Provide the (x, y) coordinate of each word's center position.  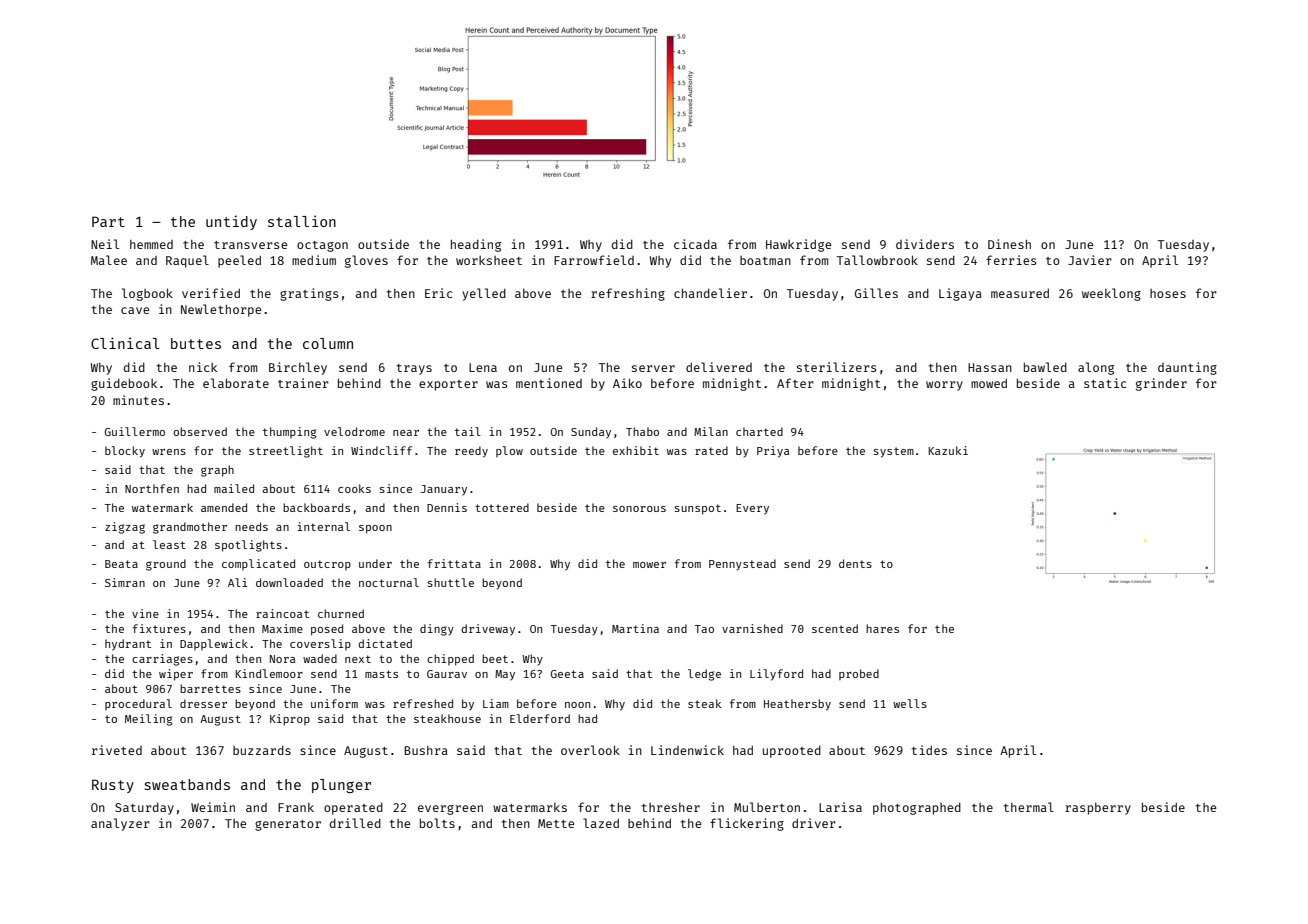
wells (910, 703)
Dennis (447, 507)
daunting (1187, 368)
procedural (138, 704)
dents (855, 563)
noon (577, 705)
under (375, 563)
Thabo (642, 431)
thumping (289, 433)
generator (288, 825)
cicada (695, 244)
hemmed (151, 244)
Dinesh (1009, 244)
